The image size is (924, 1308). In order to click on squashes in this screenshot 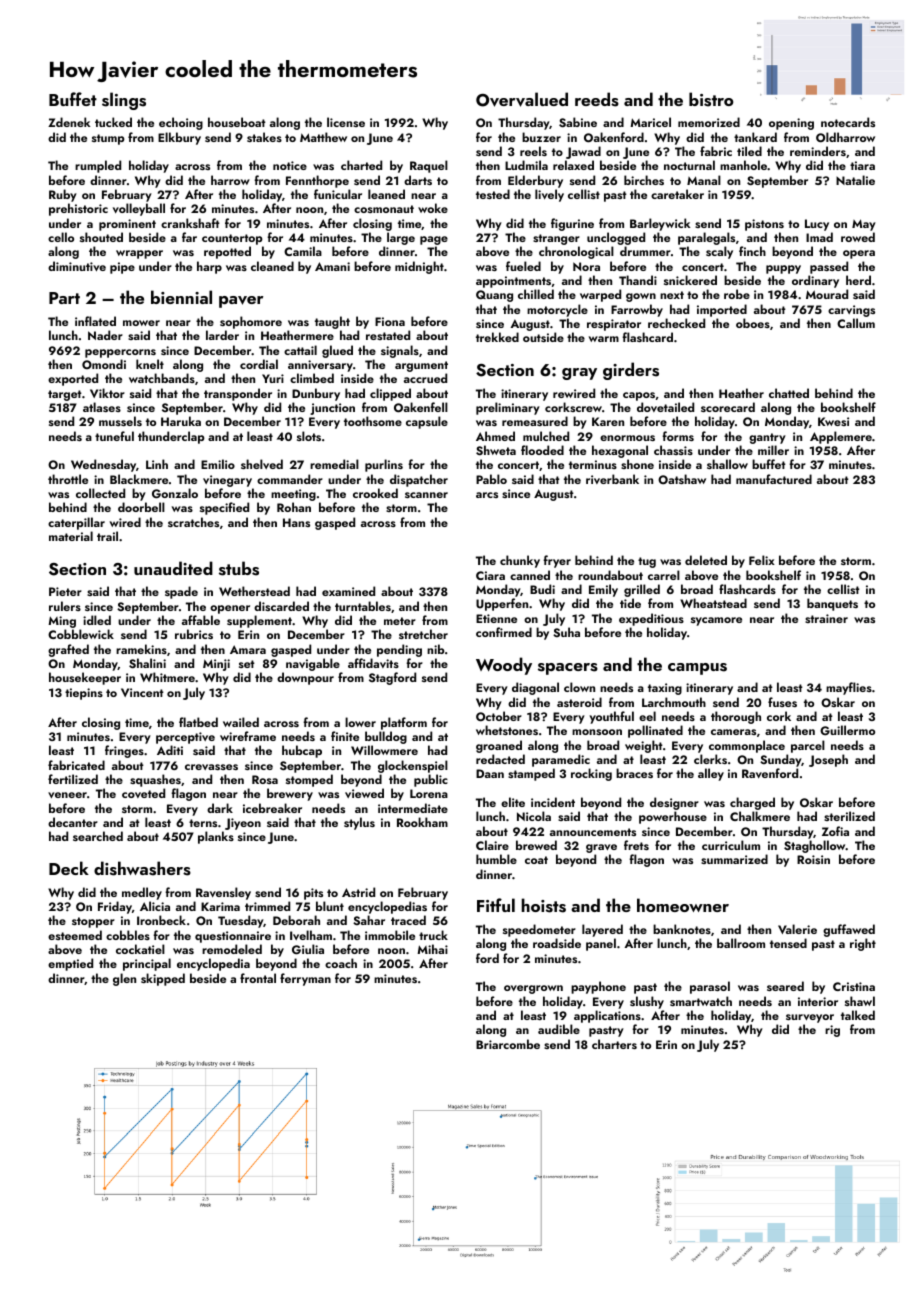, I will do `click(155, 780)`.
